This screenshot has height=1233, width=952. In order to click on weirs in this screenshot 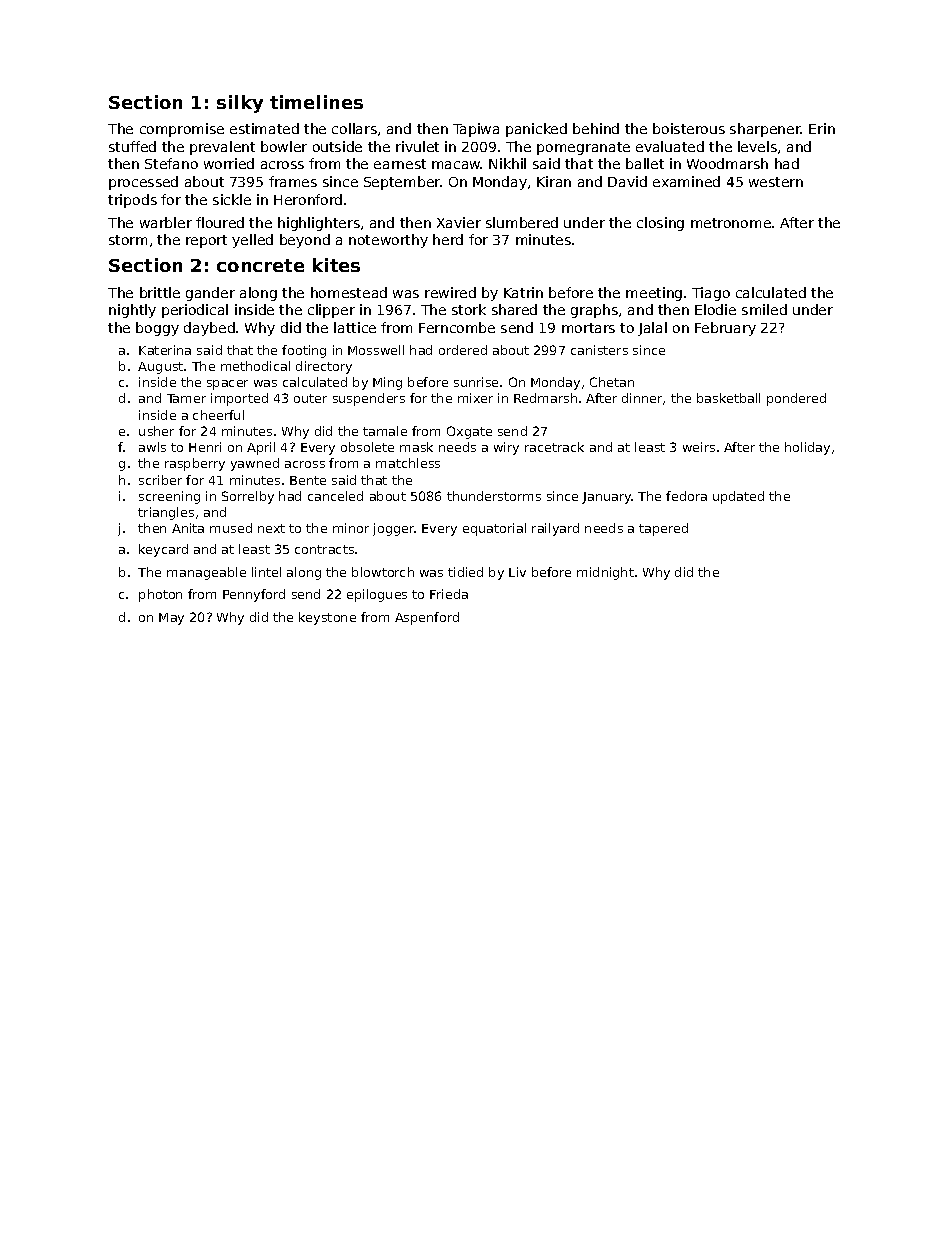, I will do `click(699, 447)`.
